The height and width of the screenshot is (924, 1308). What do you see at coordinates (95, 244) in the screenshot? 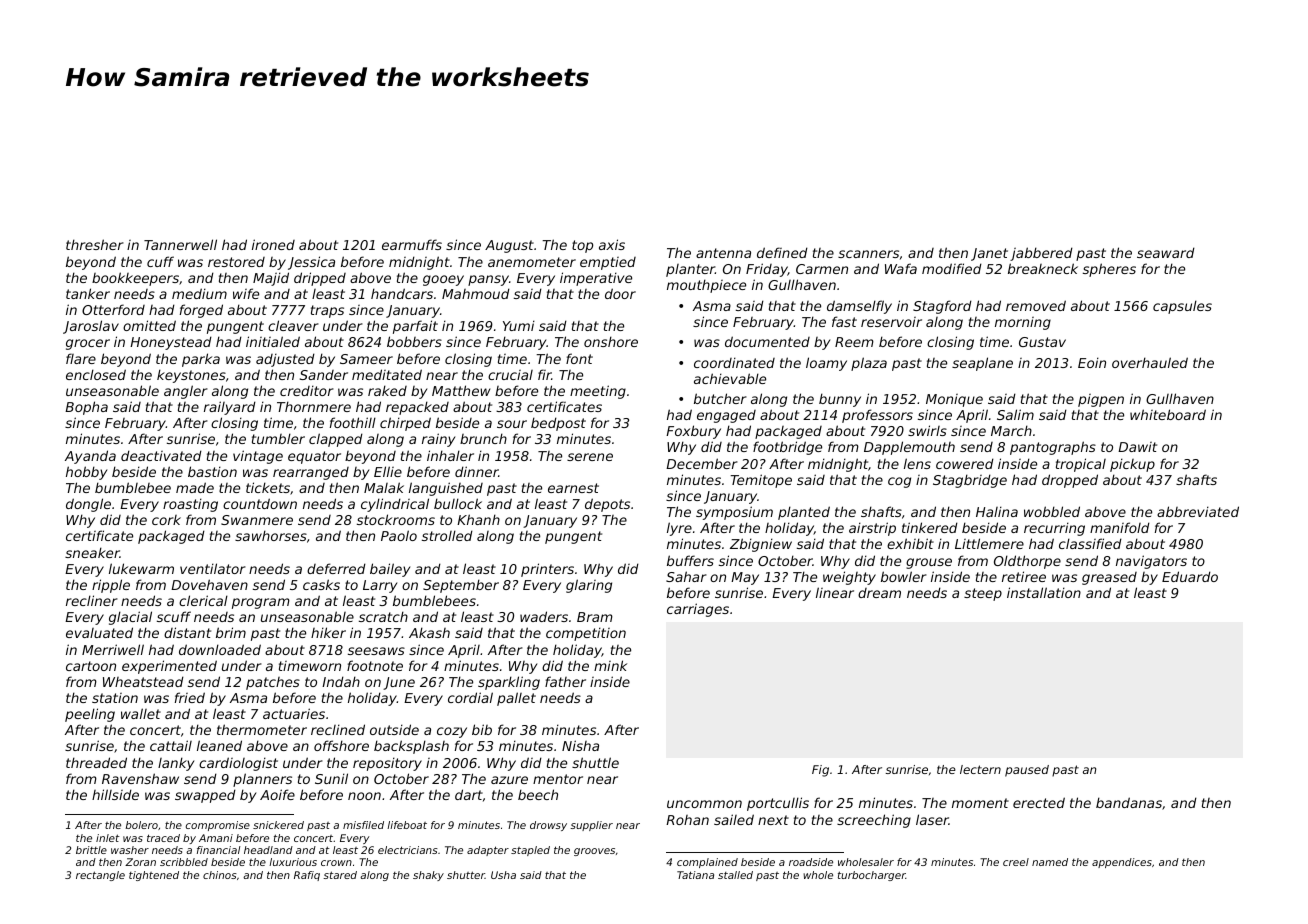
I see `thresher` at bounding box center [95, 244].
